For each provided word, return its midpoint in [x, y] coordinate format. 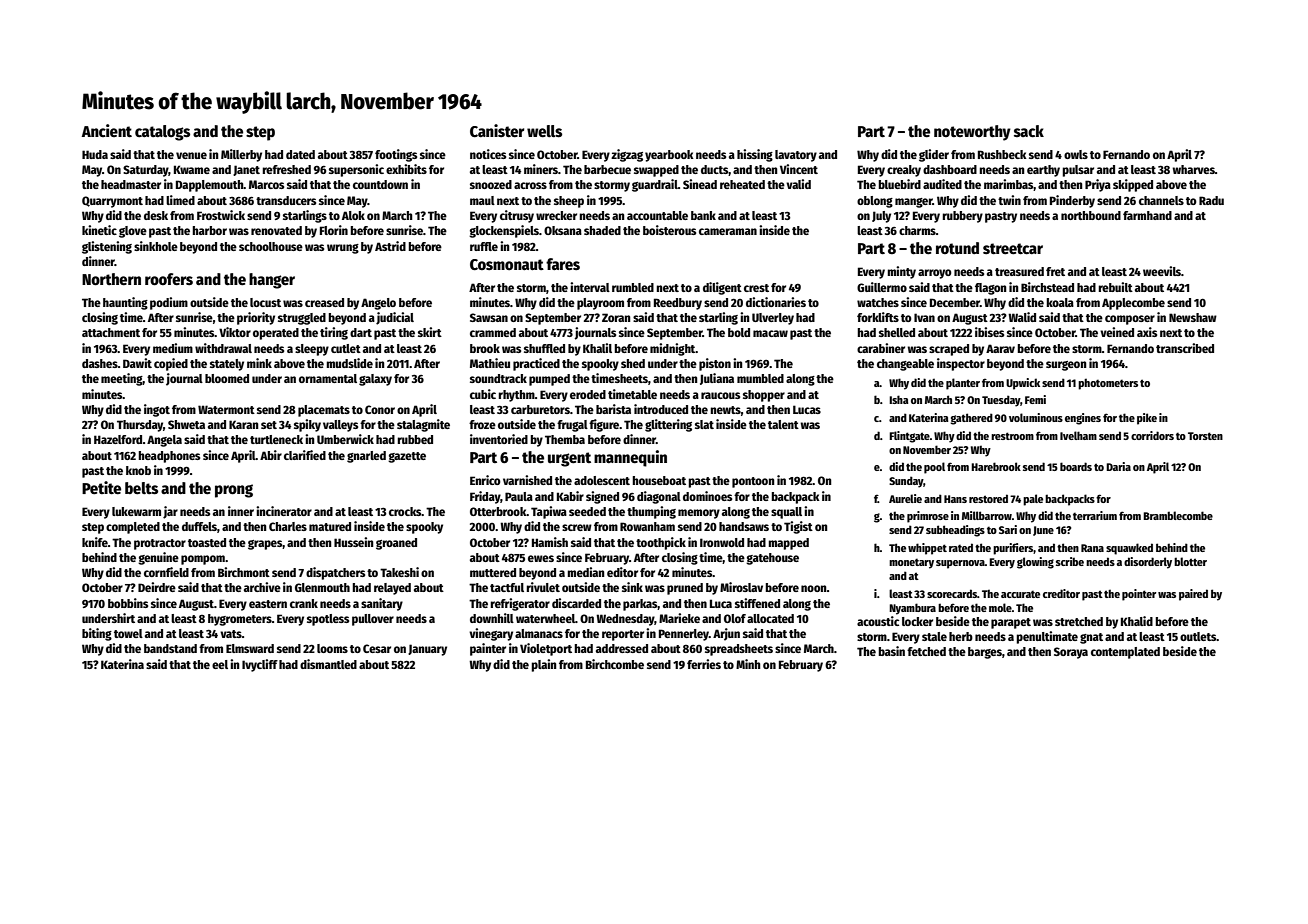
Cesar [377, 648]
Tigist [798, 527]
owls [1076, 154]
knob [138, 470]
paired [1193, 595]
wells [544, 131]
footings [396, 155]
